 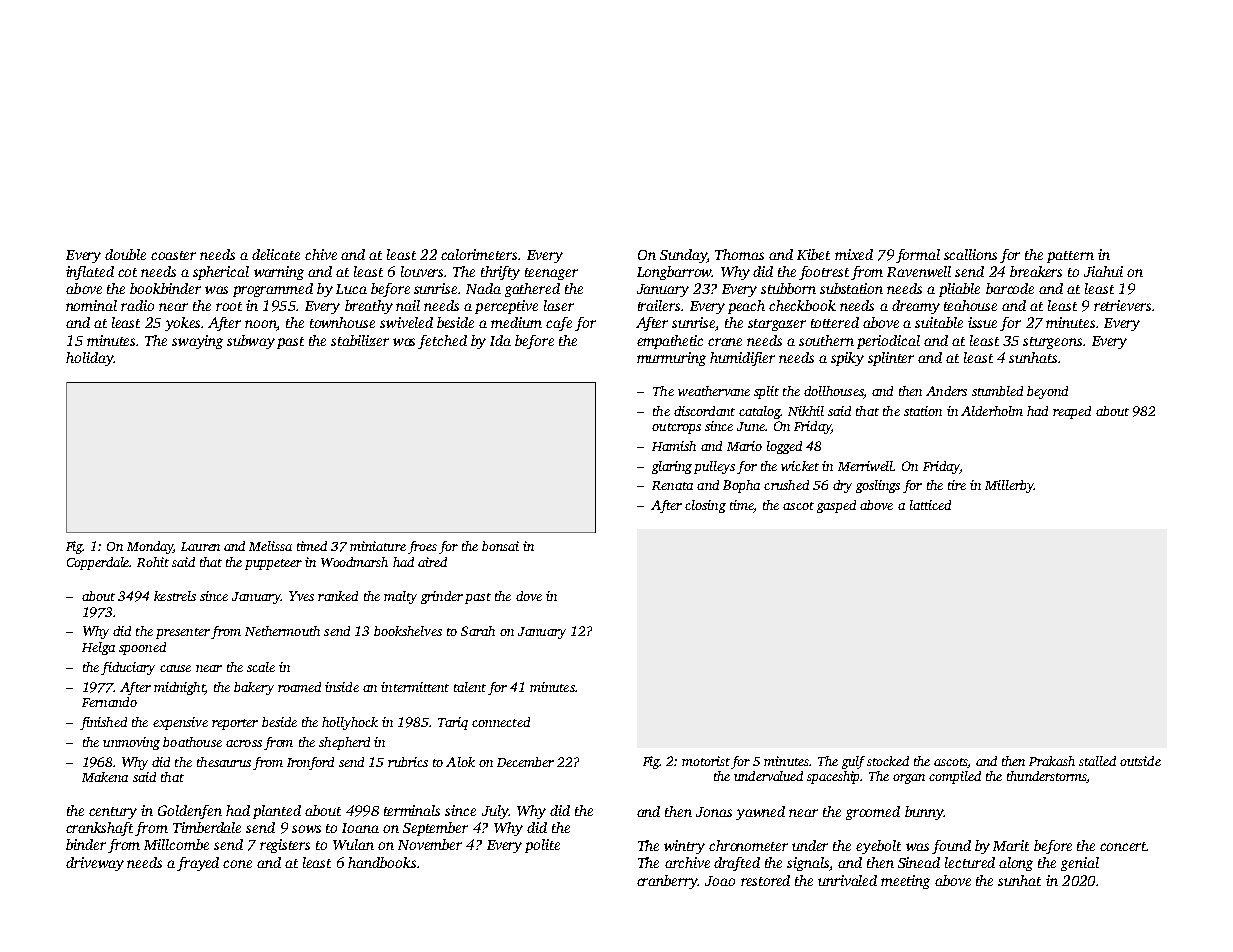 What do you see at coordinates (765, 880) in the screenshot?
I see `restored` at bounding box center [765, 880].
